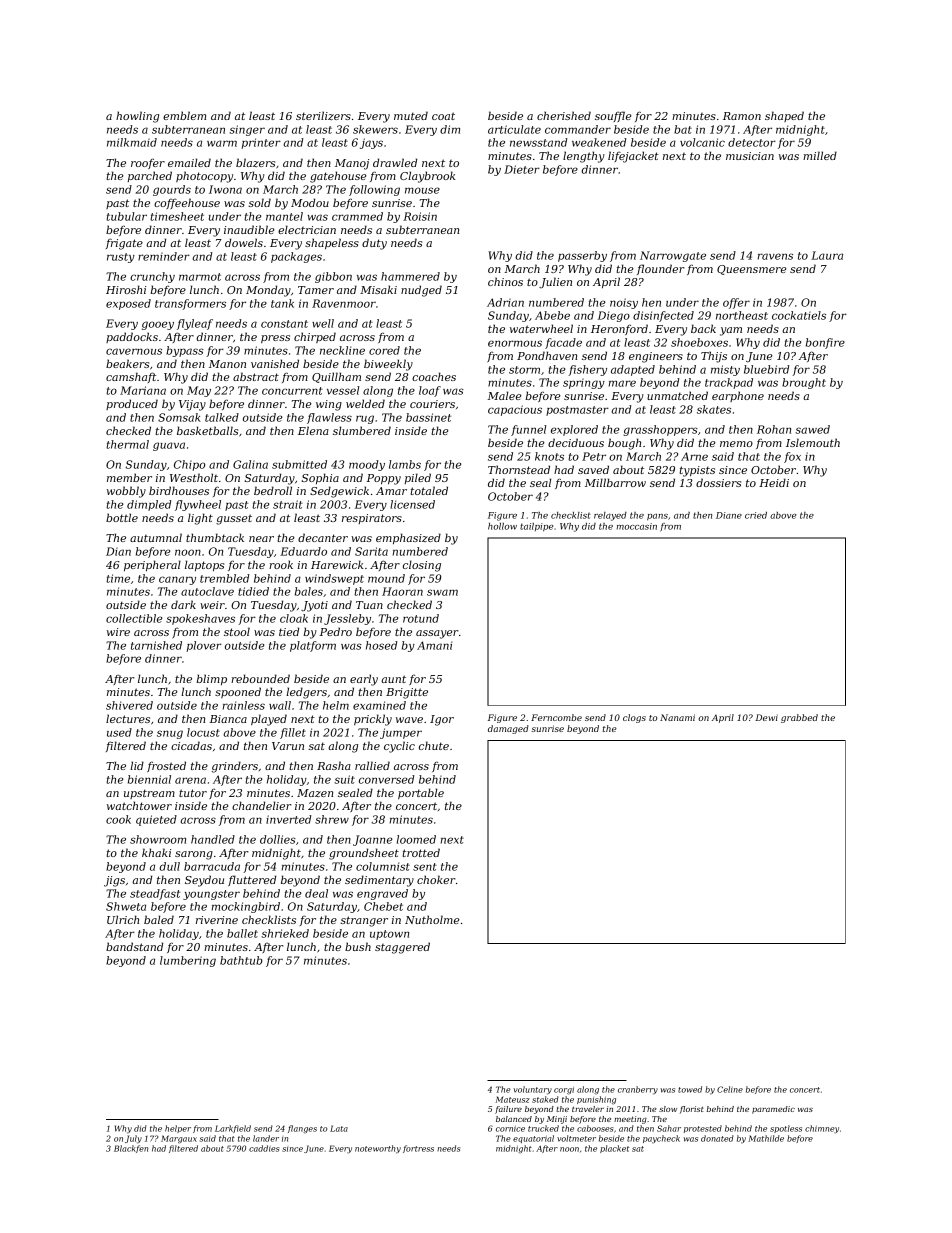 Image resolution: width=952 pixels, height=1233 pixels. Describe the element at coordinates (194, 855) in the screenshot. I see `sarong` at that location.
